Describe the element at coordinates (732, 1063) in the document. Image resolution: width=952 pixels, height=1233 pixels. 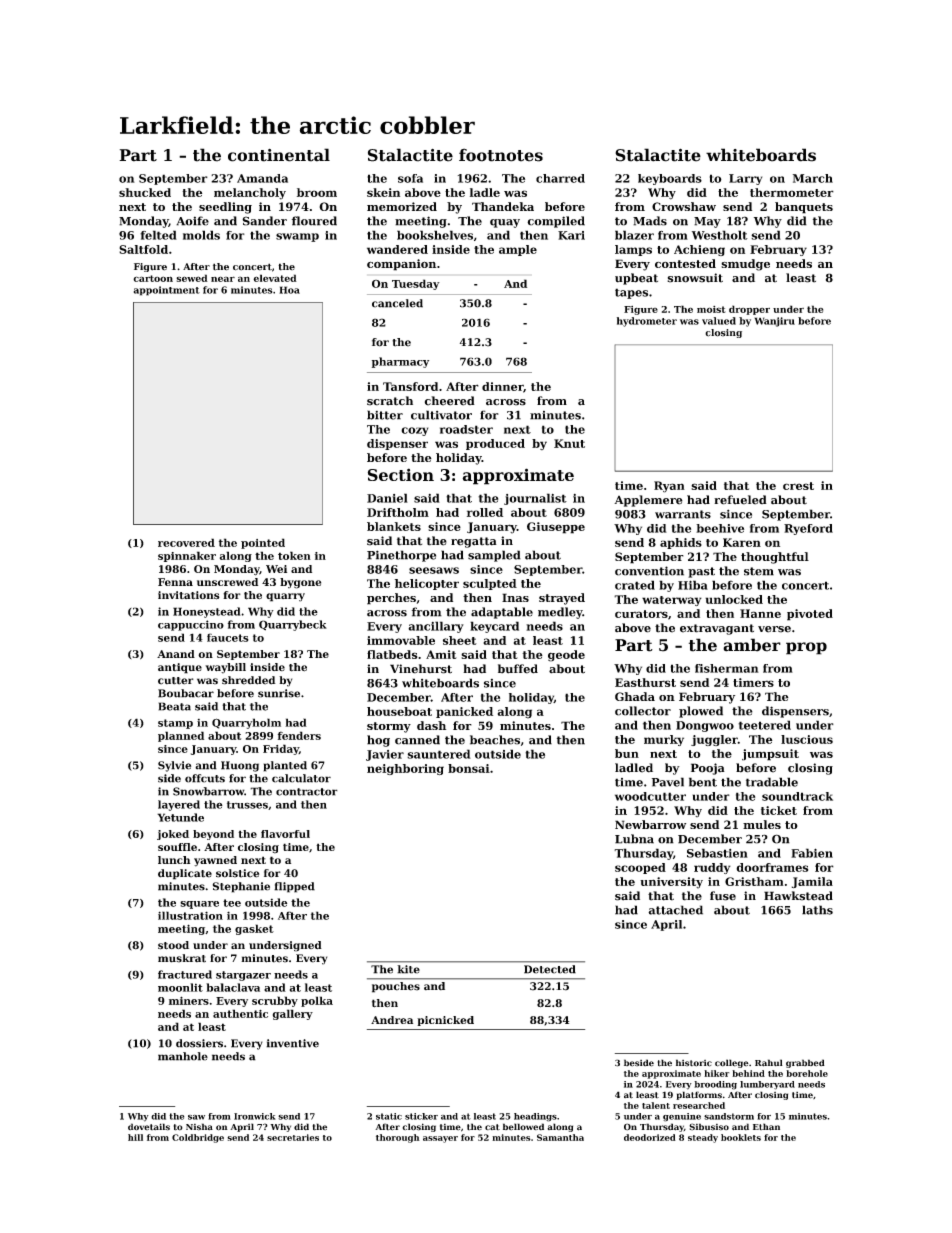
I see `college` at that location.
